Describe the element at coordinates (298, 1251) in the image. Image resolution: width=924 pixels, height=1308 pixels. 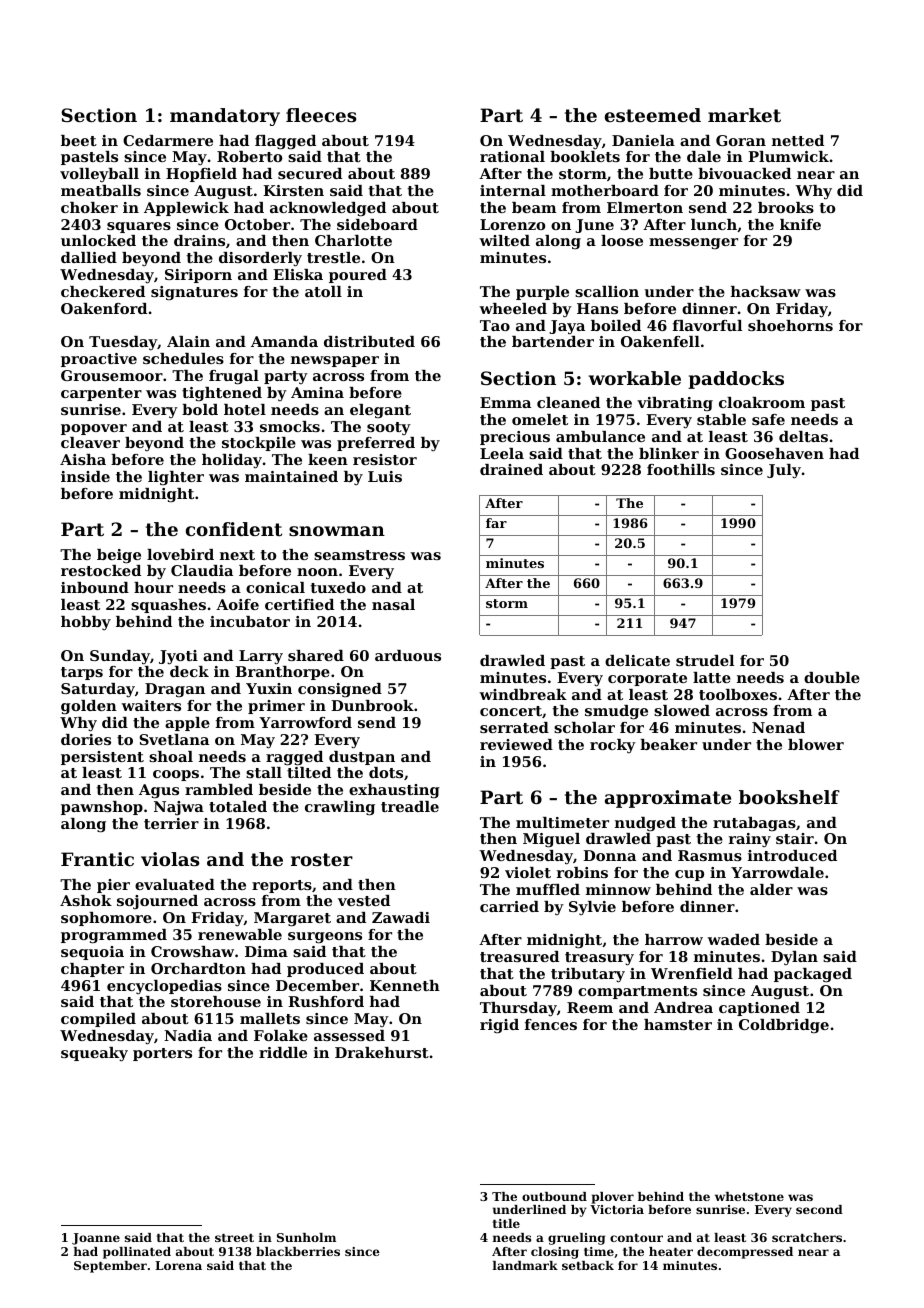
I see `blackberries` at that location.
